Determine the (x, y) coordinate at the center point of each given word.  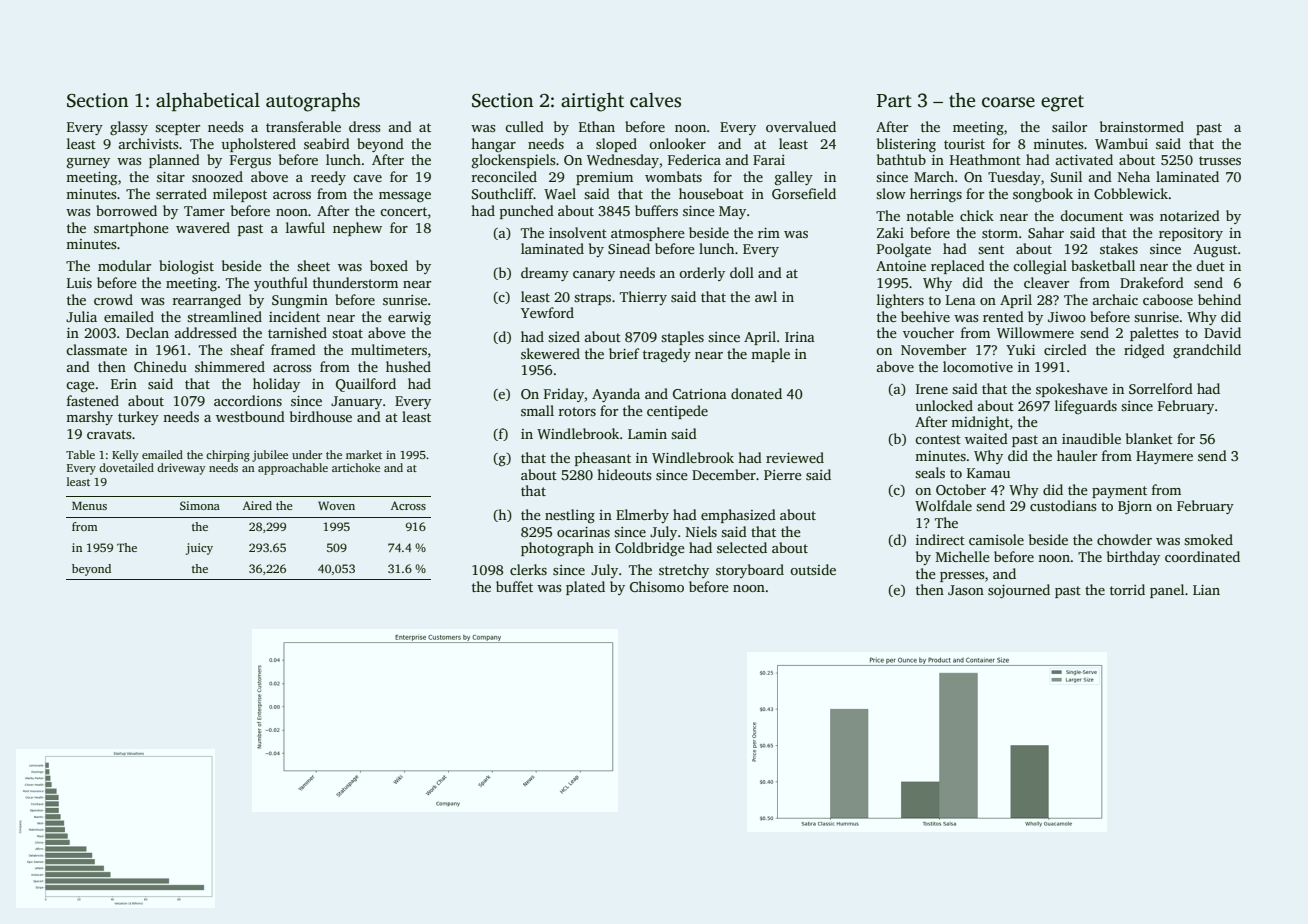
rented (1003, 316)
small (537, 410)
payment (1119, 492)
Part (894, 101)
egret (1062, 103)
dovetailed (126, 467)
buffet (514, 586)
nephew (357, 229)
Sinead (629, 248)
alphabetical (208, 101)
